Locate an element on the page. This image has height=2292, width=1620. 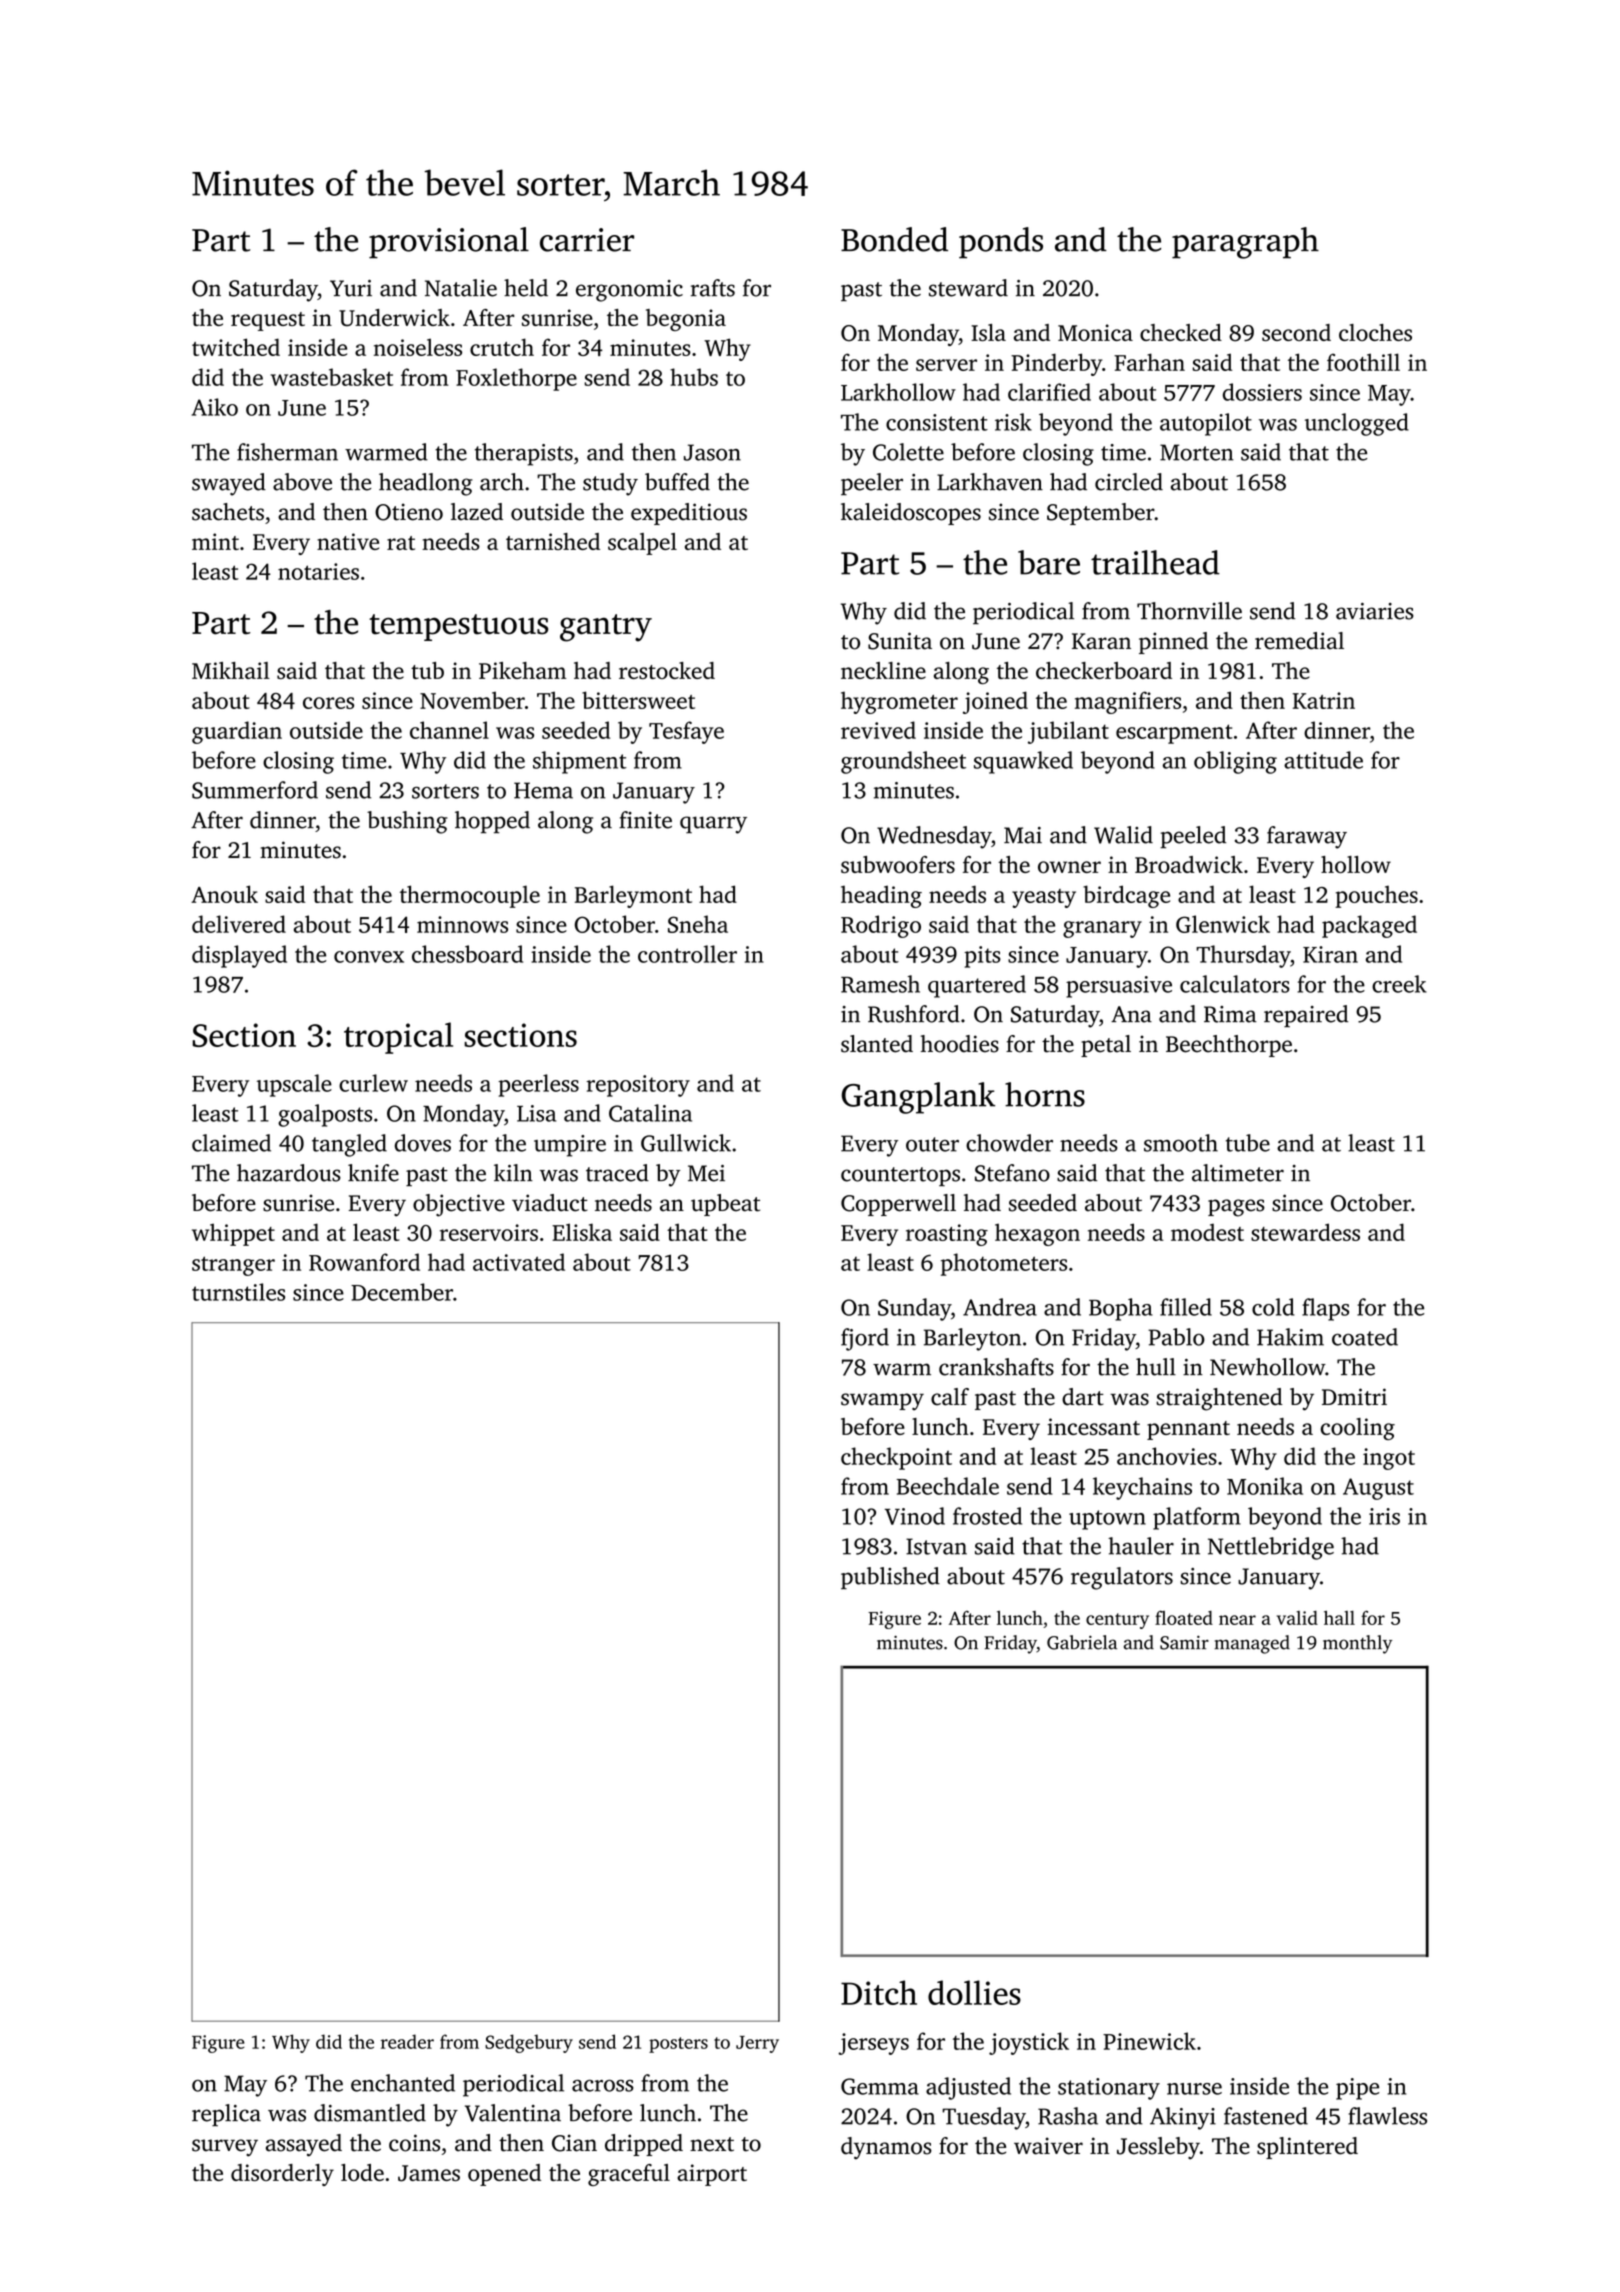
straightened is located at coordinates (1219, 1399).
